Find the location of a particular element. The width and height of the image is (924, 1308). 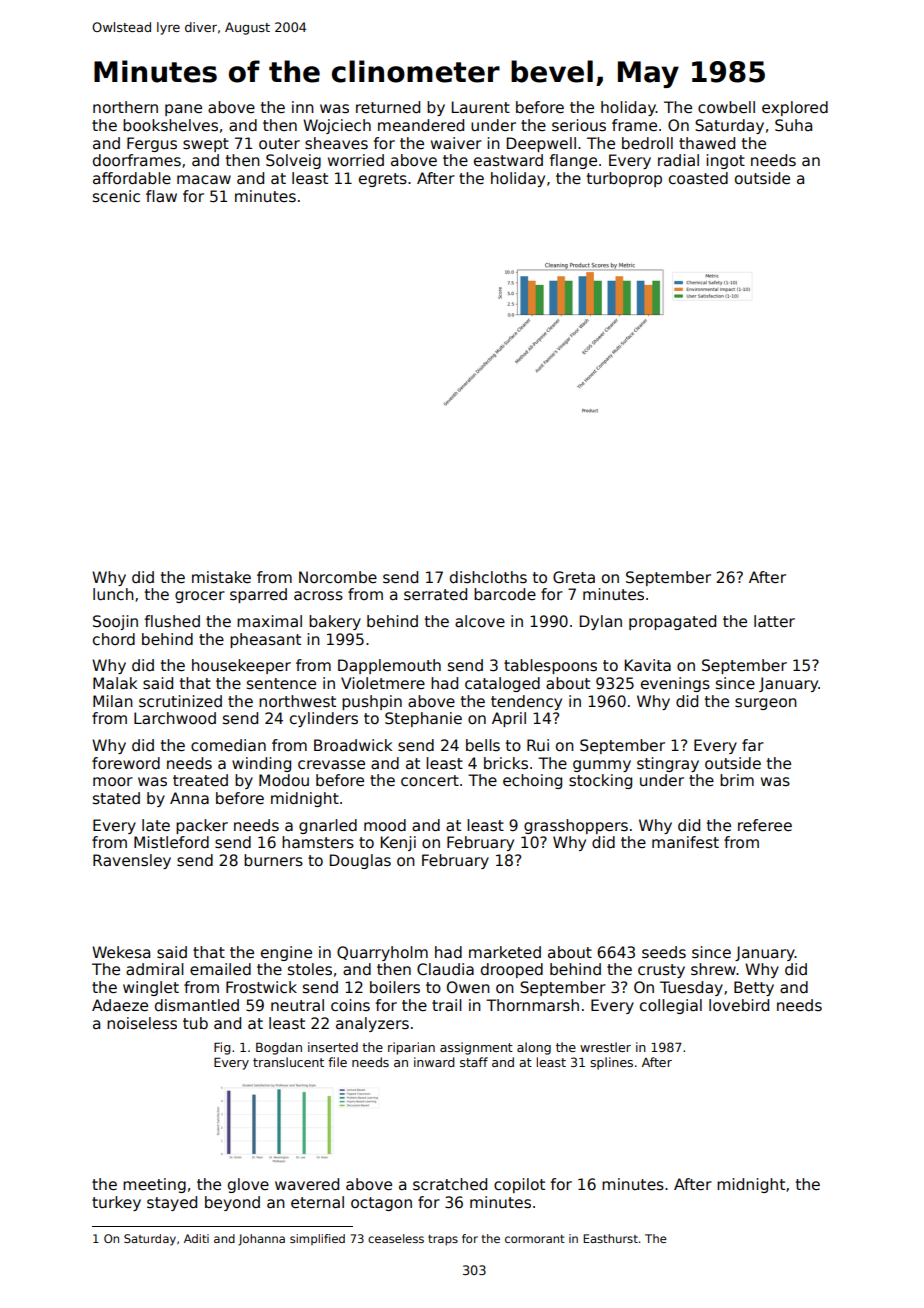

manifest is located at coordinates (685, 842).
